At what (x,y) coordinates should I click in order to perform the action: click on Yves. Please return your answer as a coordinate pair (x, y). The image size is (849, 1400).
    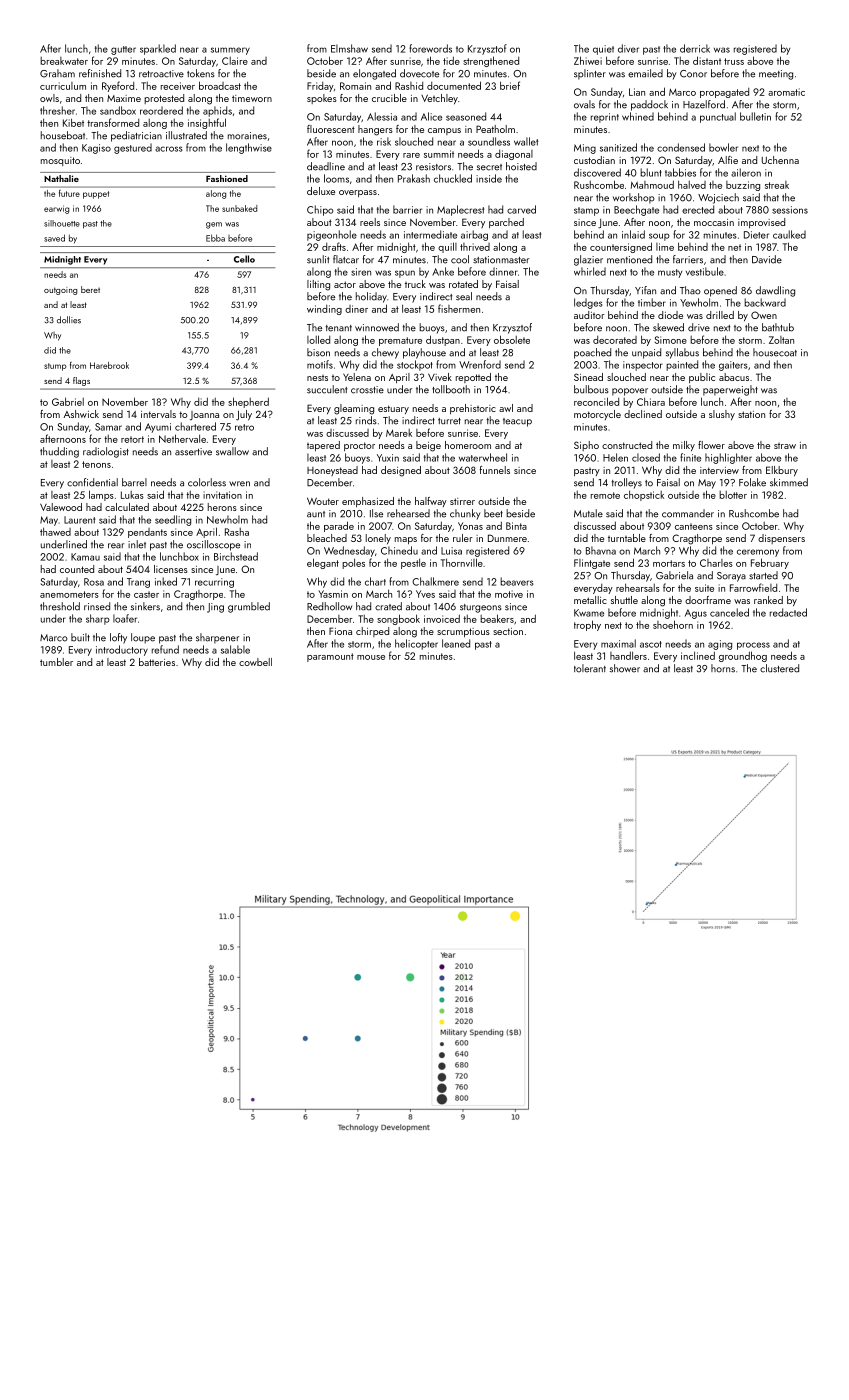
    Looking at the image, I should click on (425, 594).
